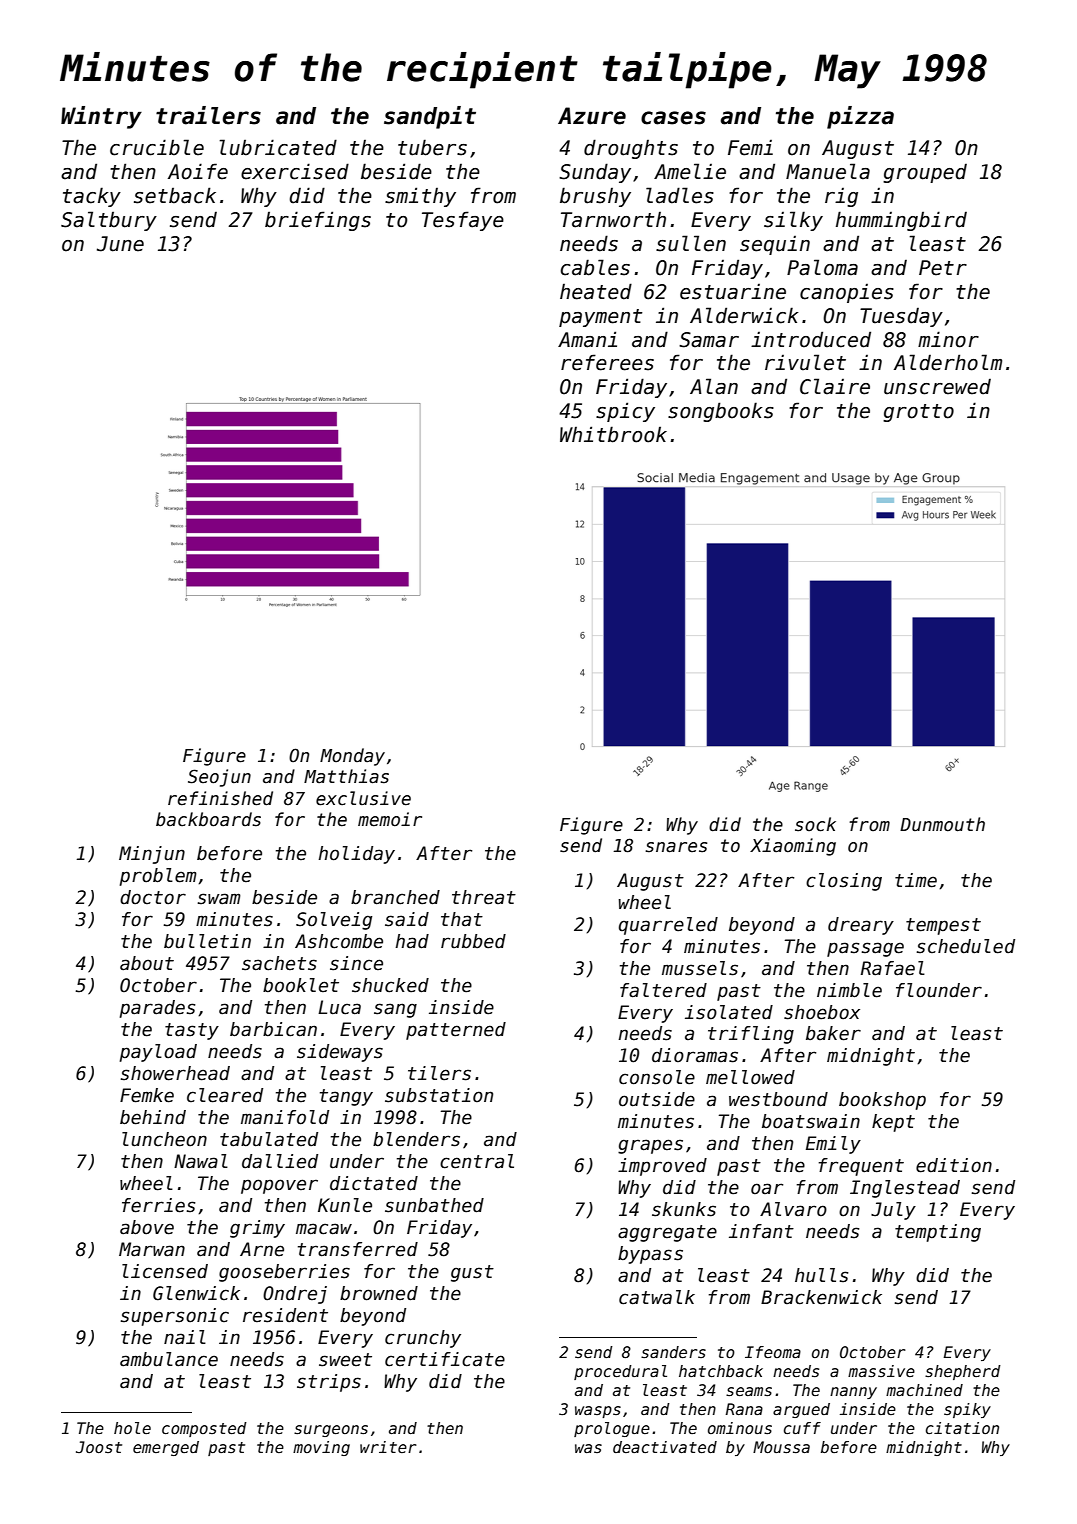 The height and width of the page is (1524, 1077). I want to click on refinished, so click(220, 798).
